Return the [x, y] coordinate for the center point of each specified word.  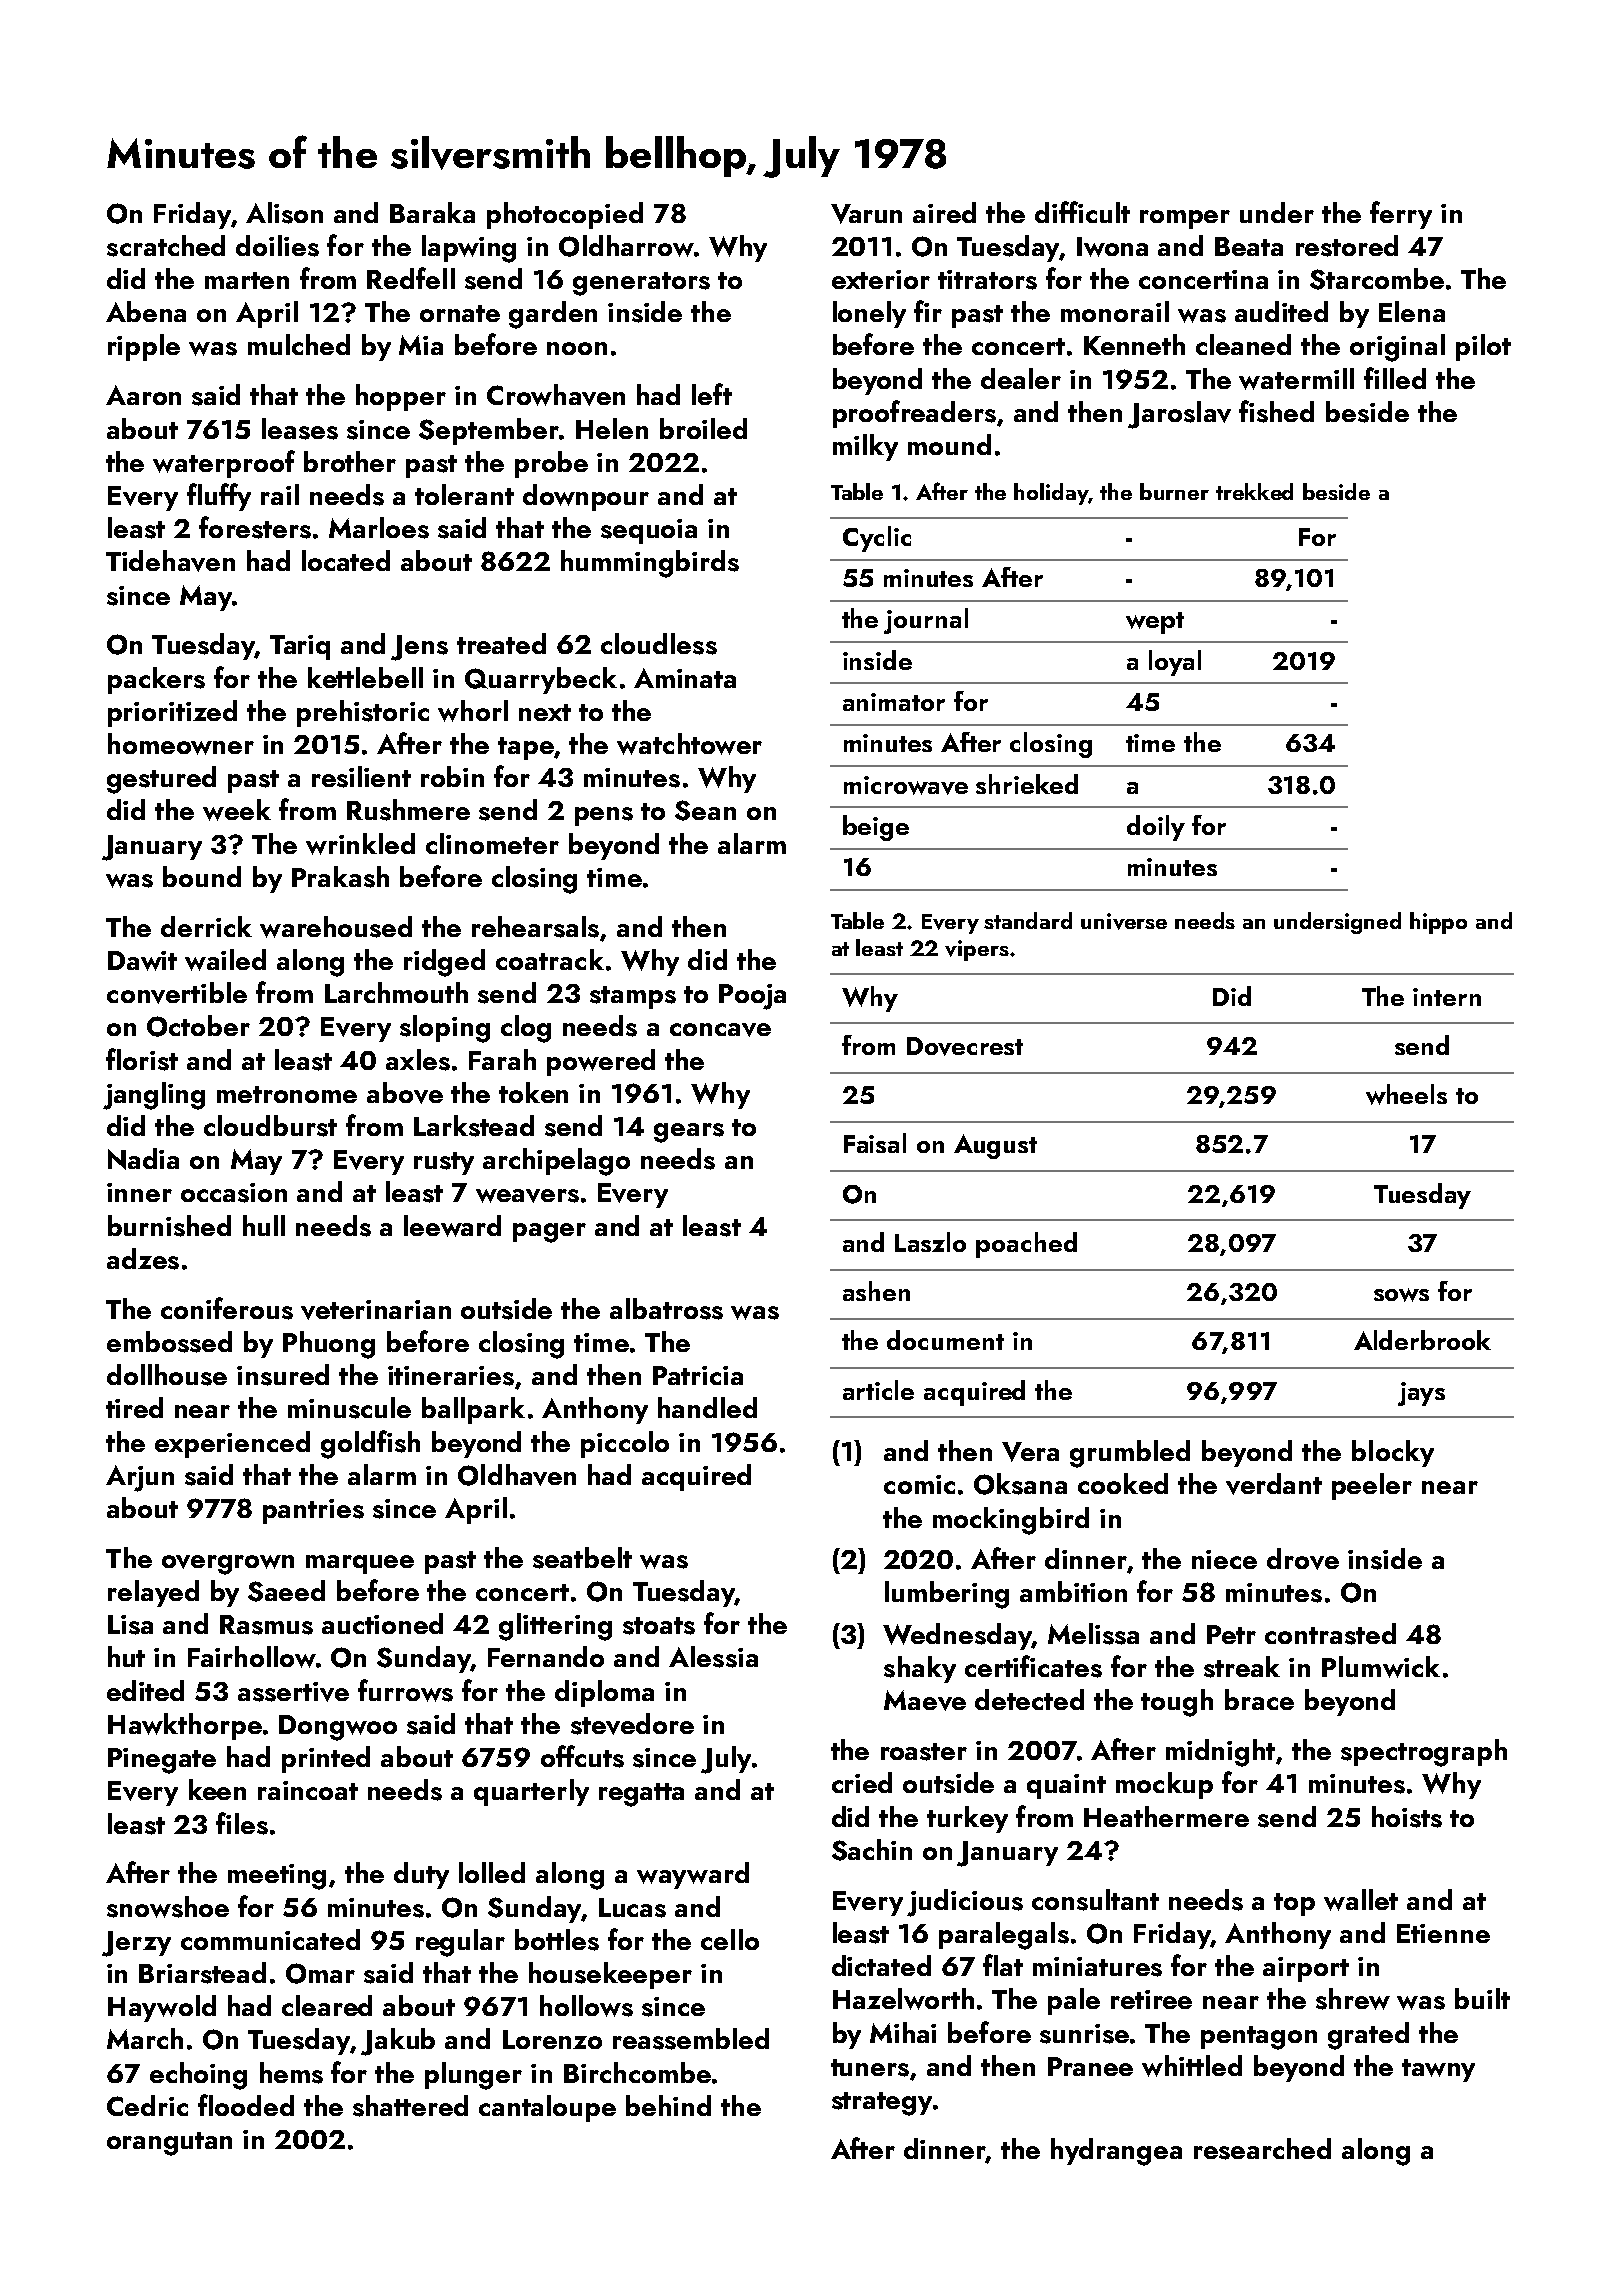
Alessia [713, 1657]
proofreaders [914, 414]
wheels [1406, 1094]
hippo [1438, 923]
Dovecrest [965, 1046]
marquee [360, 1564]
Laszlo [930, 1242]
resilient [361, 777]
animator [894, 702]
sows [1401, 1295]
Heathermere [1166, 1816]
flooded [246, 2105]
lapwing [469, 249]
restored [1347, 246]
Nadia [143, 1159]
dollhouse [167, 1375]
